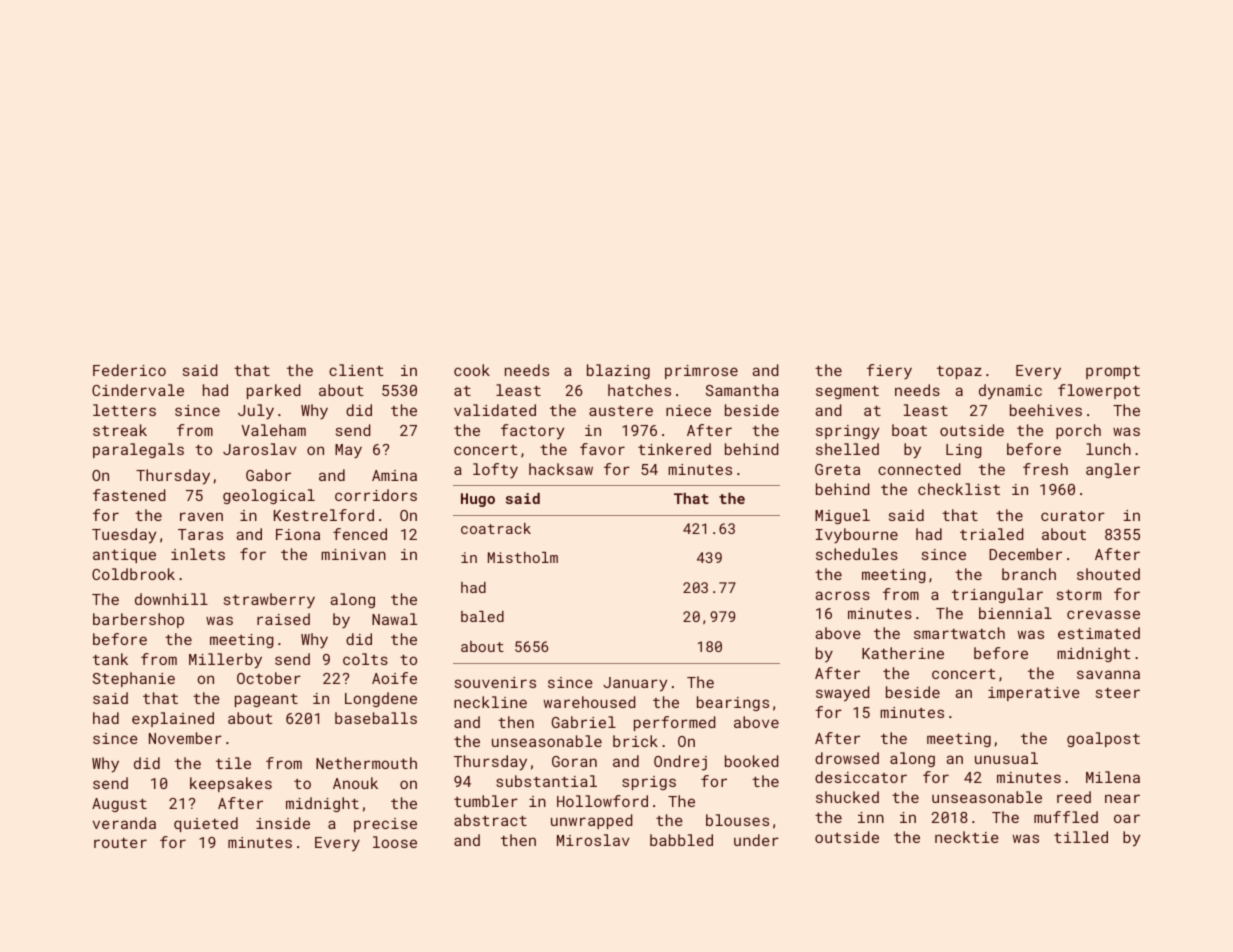 Image resolution: width=1233 pixels, height=952 pixels. Describe the element at coordinates (919, 469) in the image. I see `connected` at that location.
